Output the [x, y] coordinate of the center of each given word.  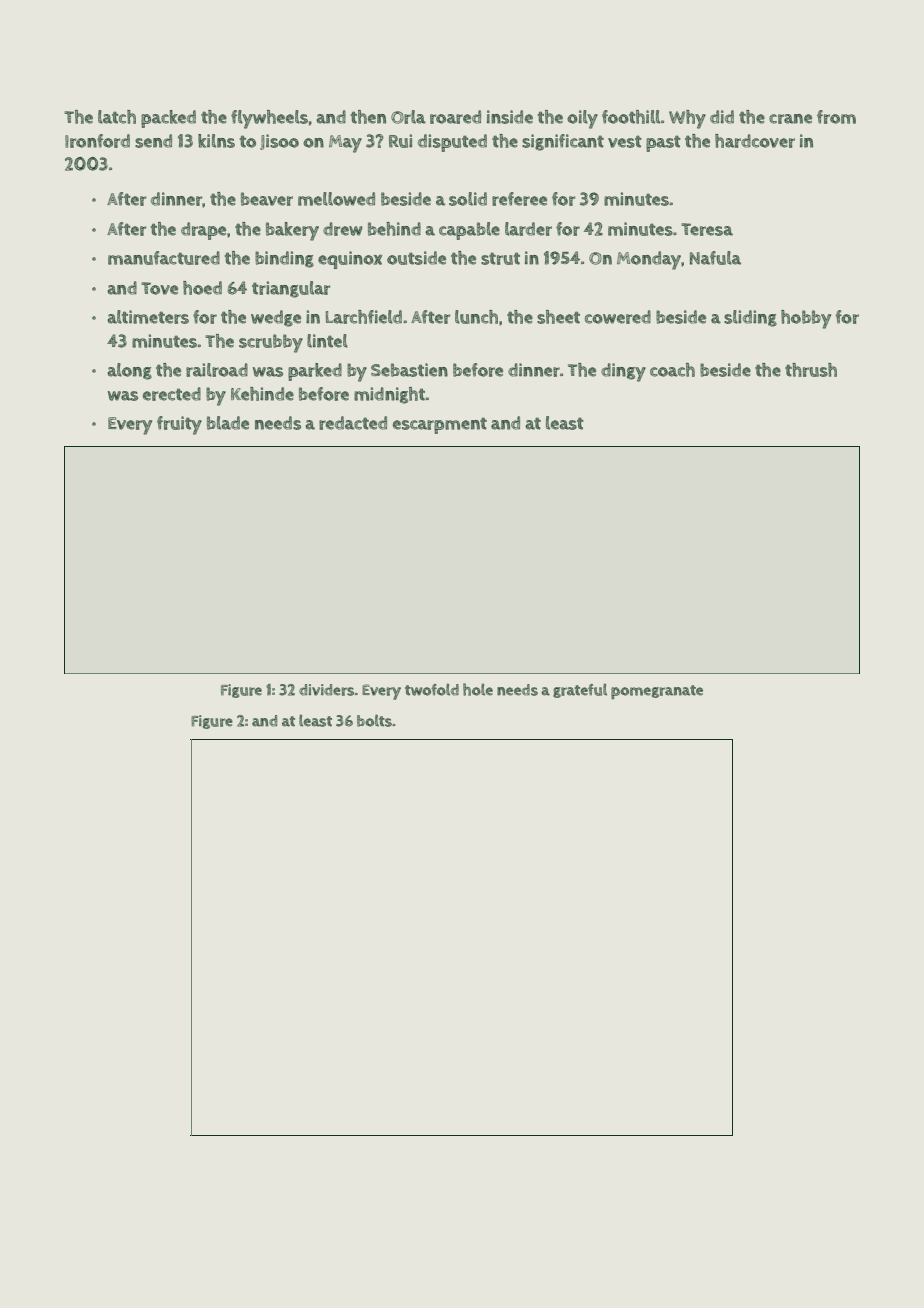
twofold [432, 689]
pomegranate [657, 692]
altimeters [148, 317]
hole [478, 689]
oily [582, 119]
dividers [326, 690]
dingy [623, 372]
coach [672, 370]
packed [168, 119]
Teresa [707, 229]
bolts [374, 720]
